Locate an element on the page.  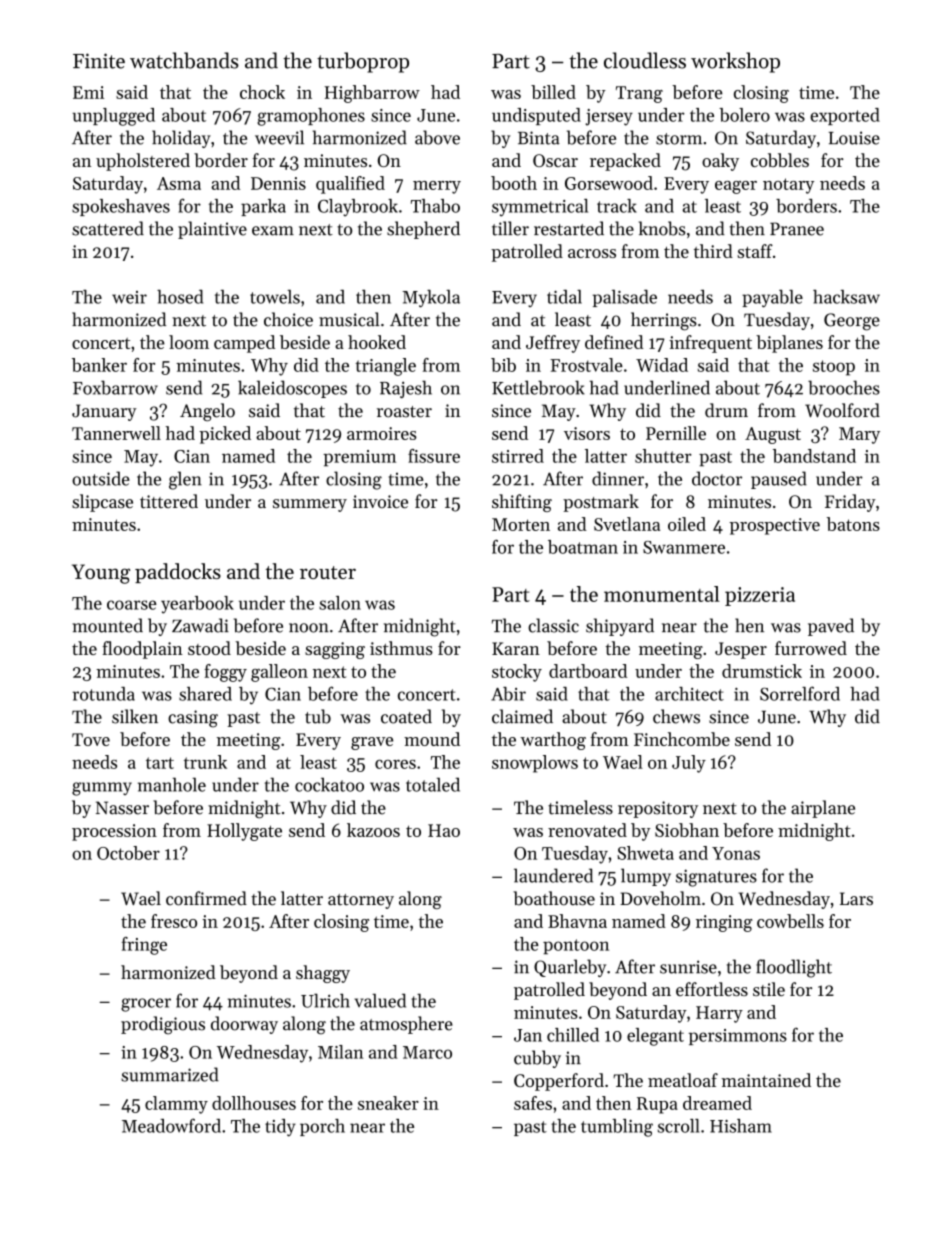
premium is located at coordinates (359, 458).
